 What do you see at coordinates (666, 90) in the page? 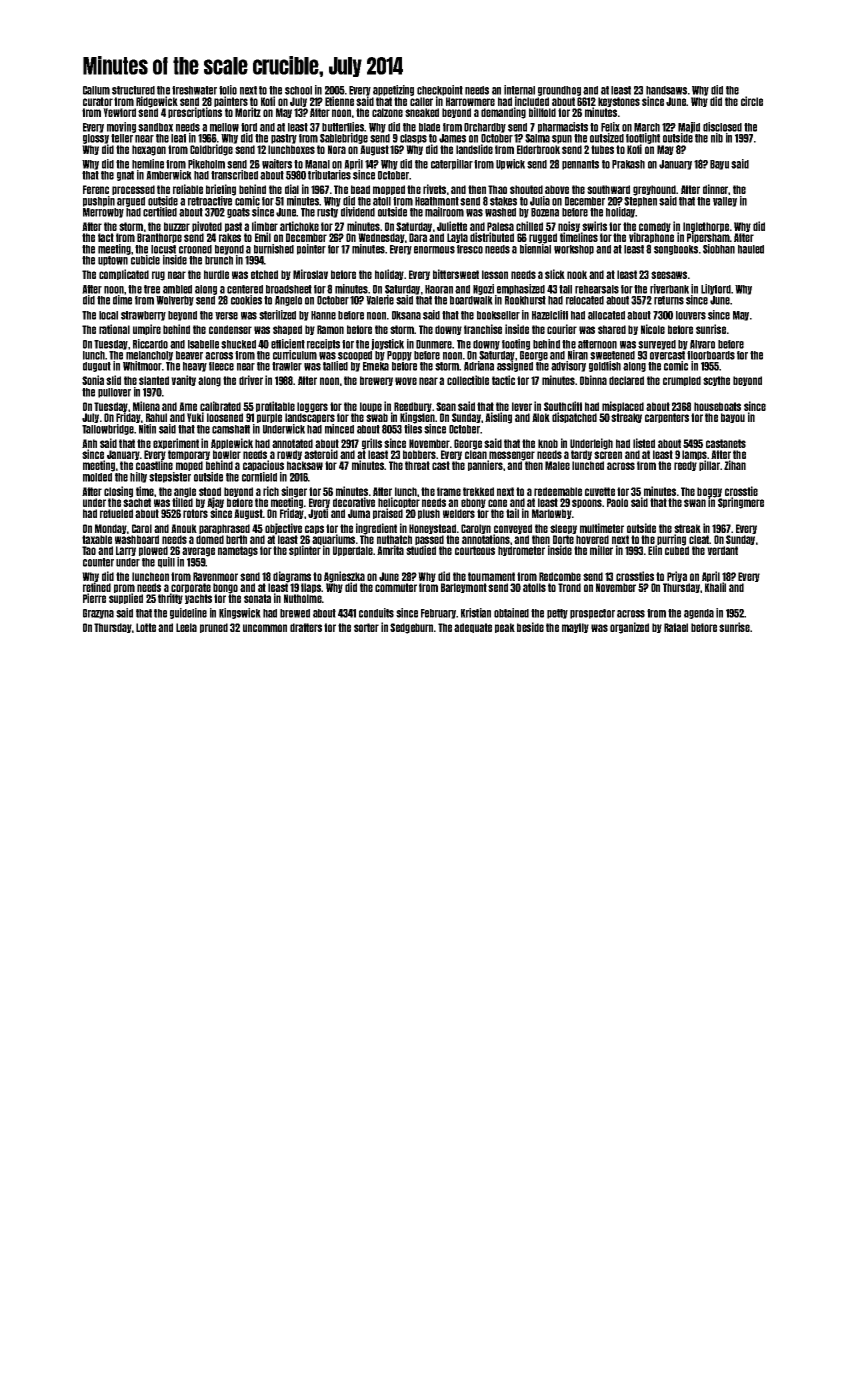
I see `handsaws` at bounding box center [666, 90].
